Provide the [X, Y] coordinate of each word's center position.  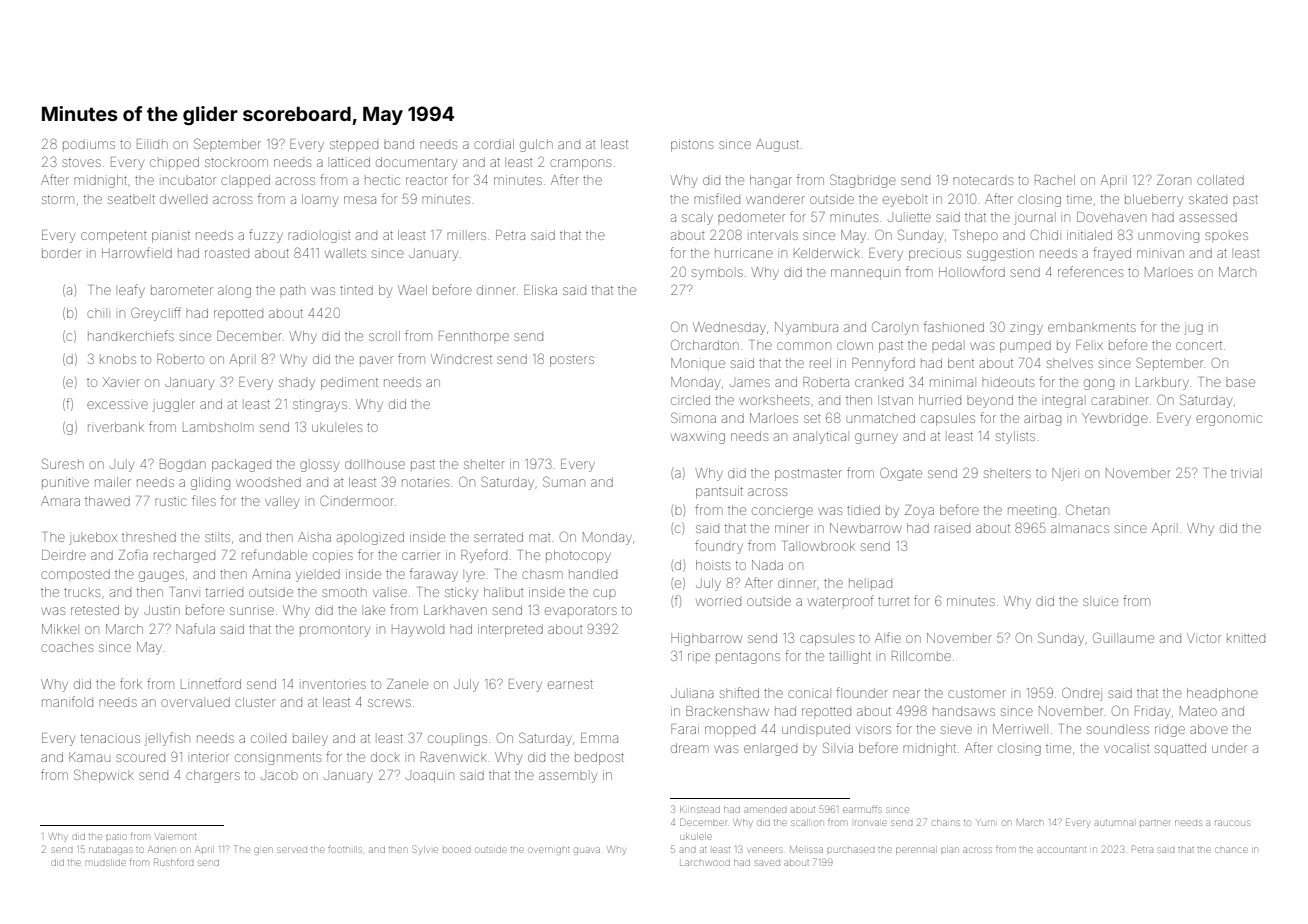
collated [1220, 180]
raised [952, 529]
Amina [271, 574]
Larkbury [1162, 383]
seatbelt [131, 199]
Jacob [279, 776]
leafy [132, 291]
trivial [1245, 474]
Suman [564, 481]
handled [593, 575]
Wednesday [729, 328]
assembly [568, 777]
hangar [771, 181]
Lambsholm [218, 428]
